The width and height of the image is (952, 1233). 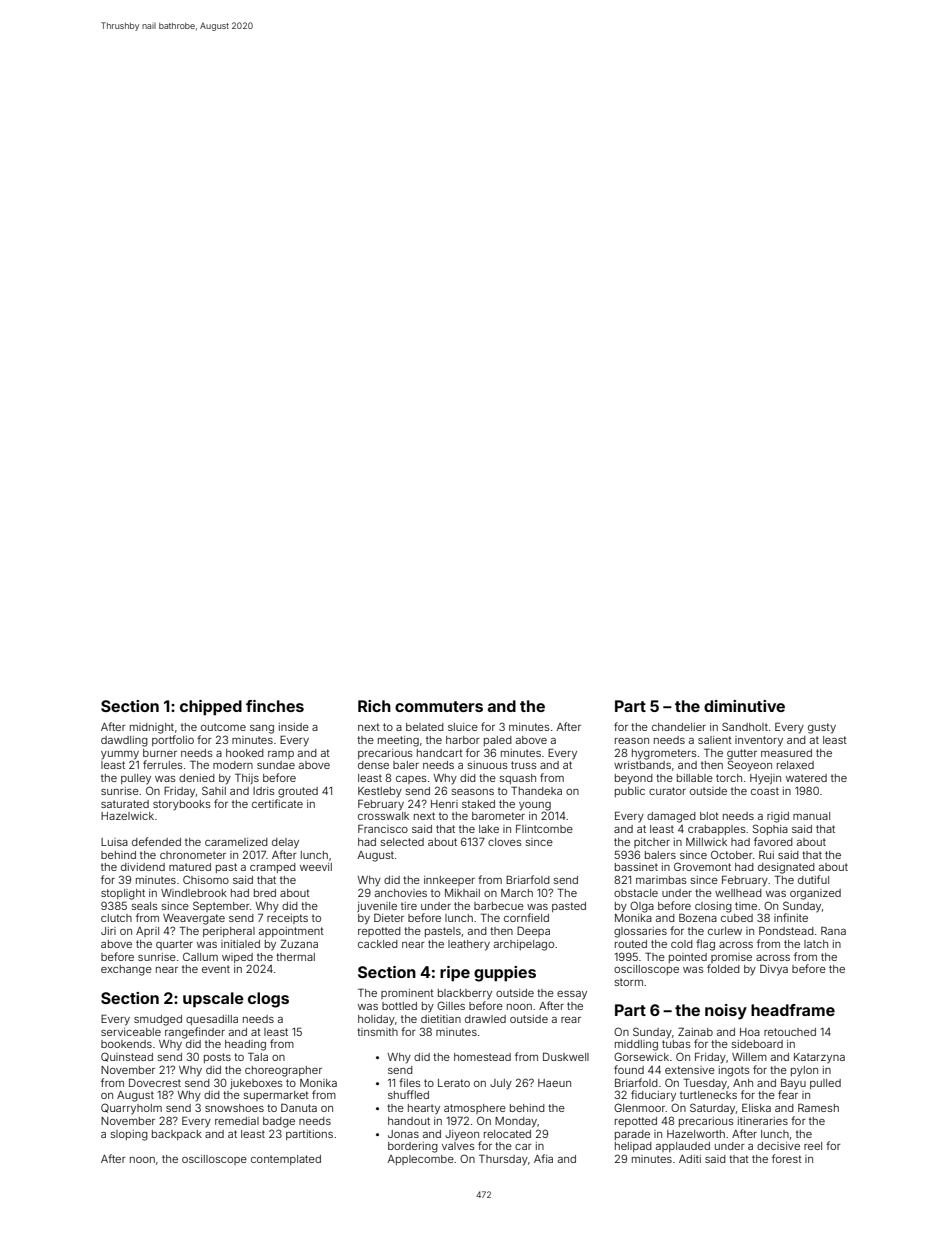 I want to click on contemplated, so click(x=286, y=1160).
